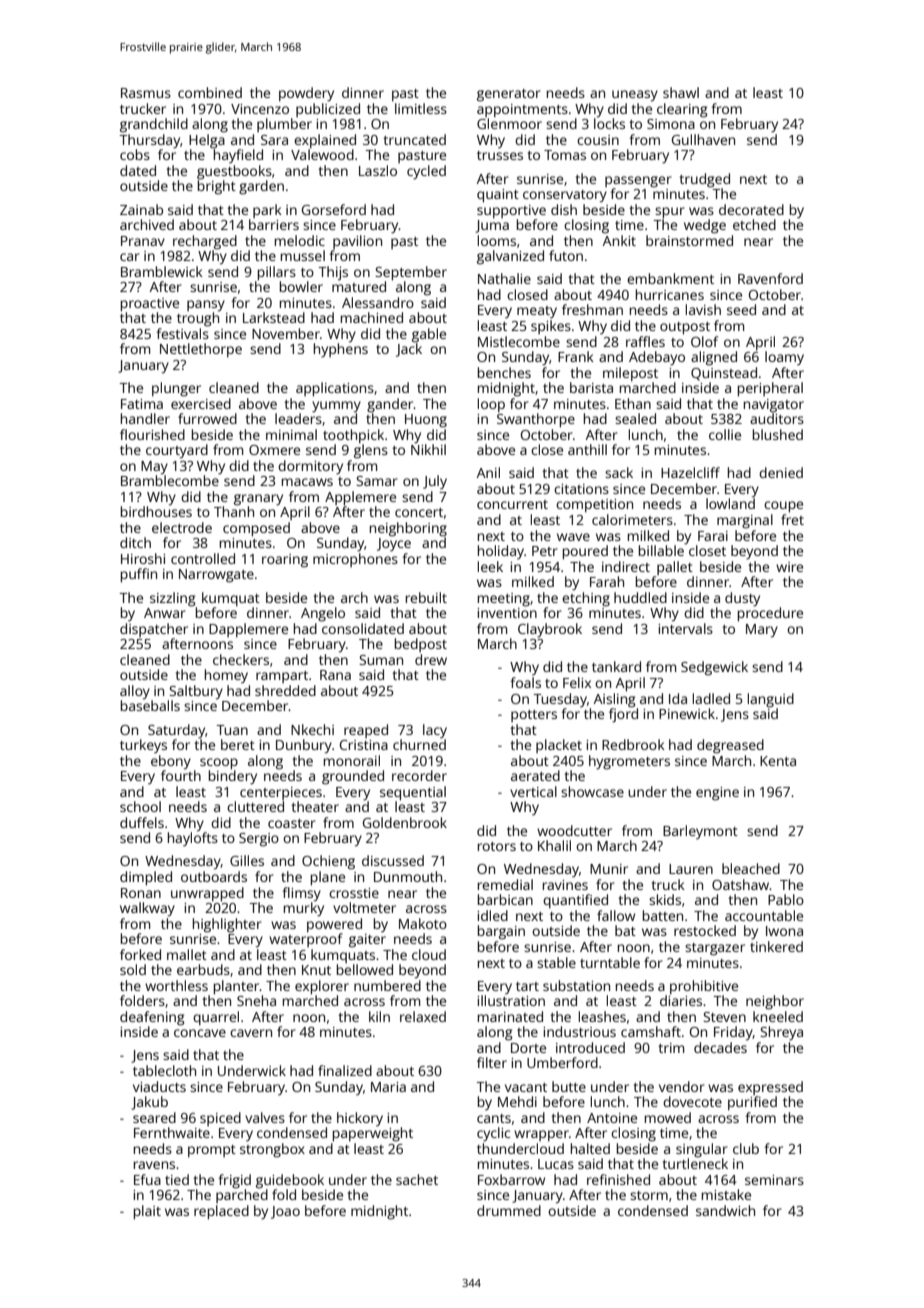 The height and width of the page is (1308, 924). What do you see at coordinates (681, 92) in the page?
I see `shawl` at bounding box center [681, 92].
